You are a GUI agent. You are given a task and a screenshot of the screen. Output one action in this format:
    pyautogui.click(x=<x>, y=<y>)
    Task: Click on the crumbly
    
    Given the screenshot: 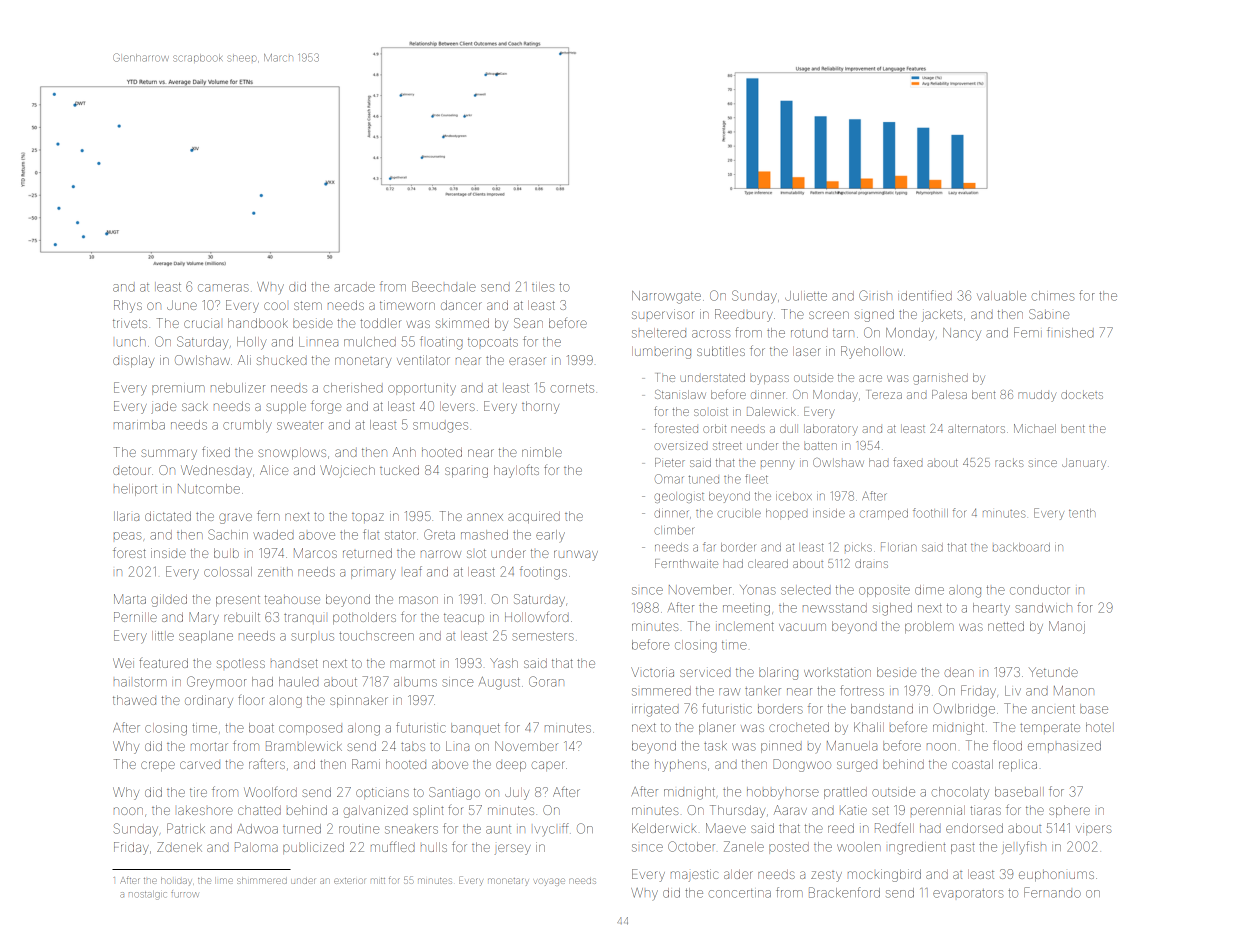 What is the action you would take?
    pyautogui.click(x=247, y=426)
